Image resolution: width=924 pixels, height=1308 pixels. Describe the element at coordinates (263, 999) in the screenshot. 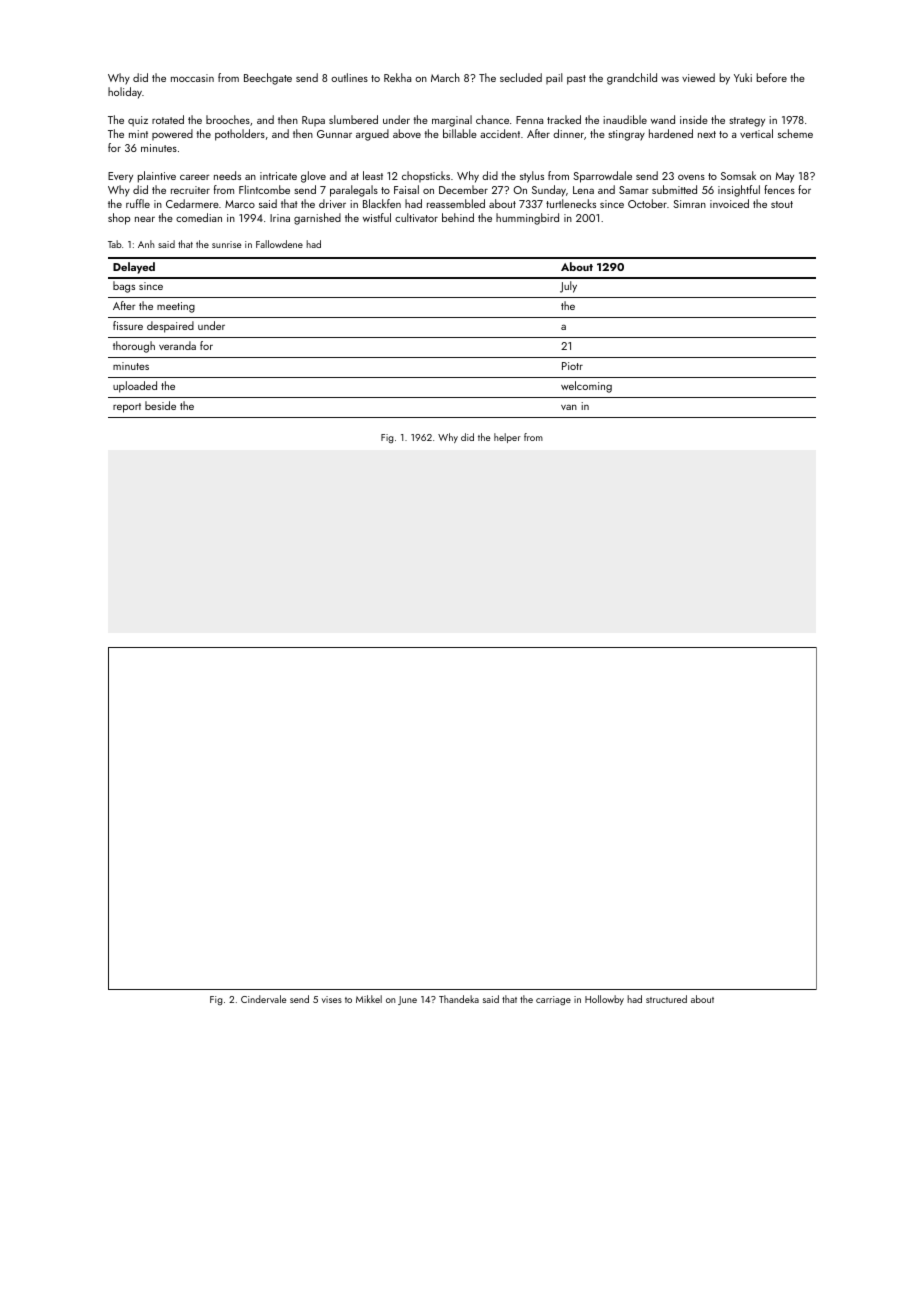

I see `Cindervale` at that location.
